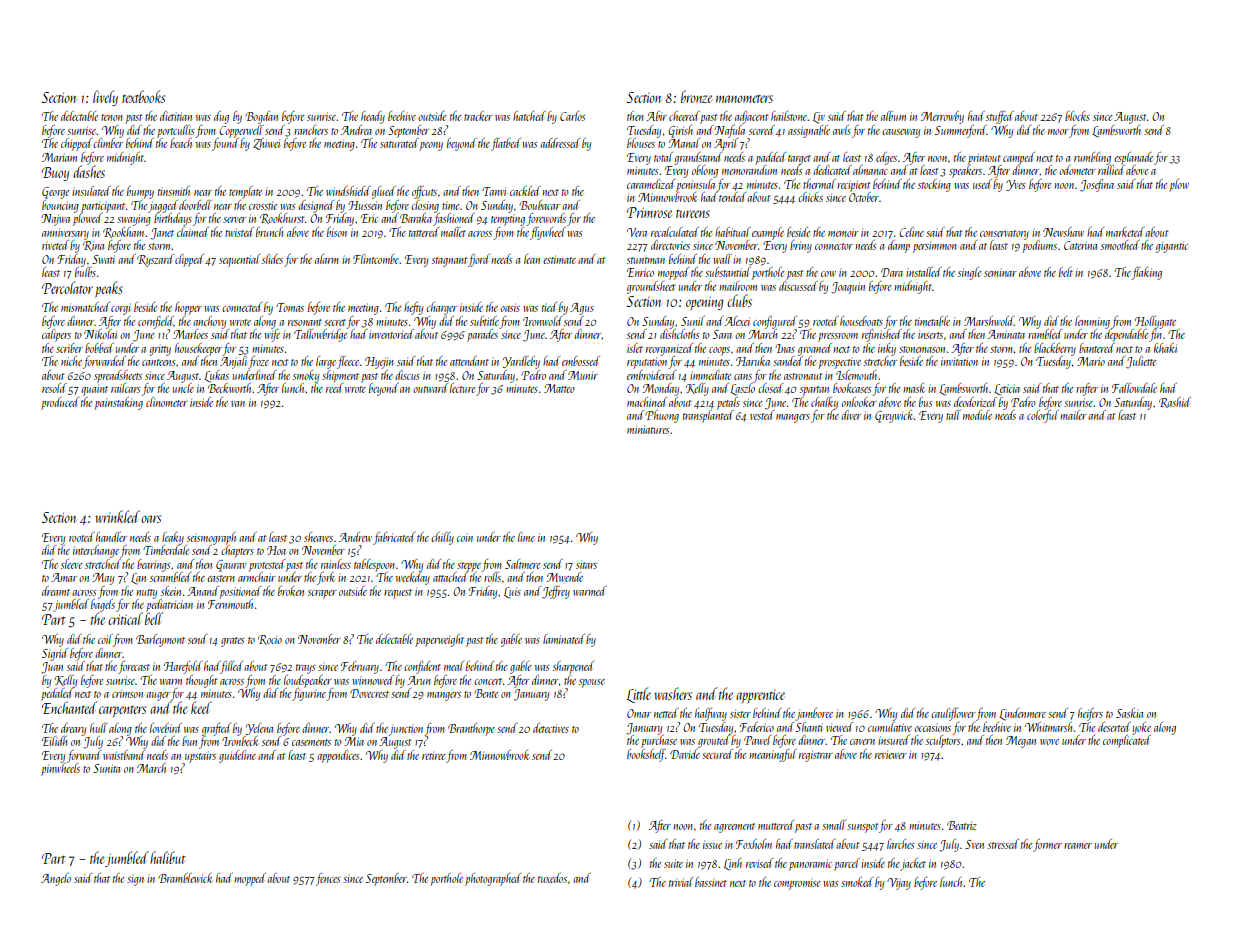 The width and height of the screenshot is (1233, 952). I want to click on riveted, so click(55, 245).
